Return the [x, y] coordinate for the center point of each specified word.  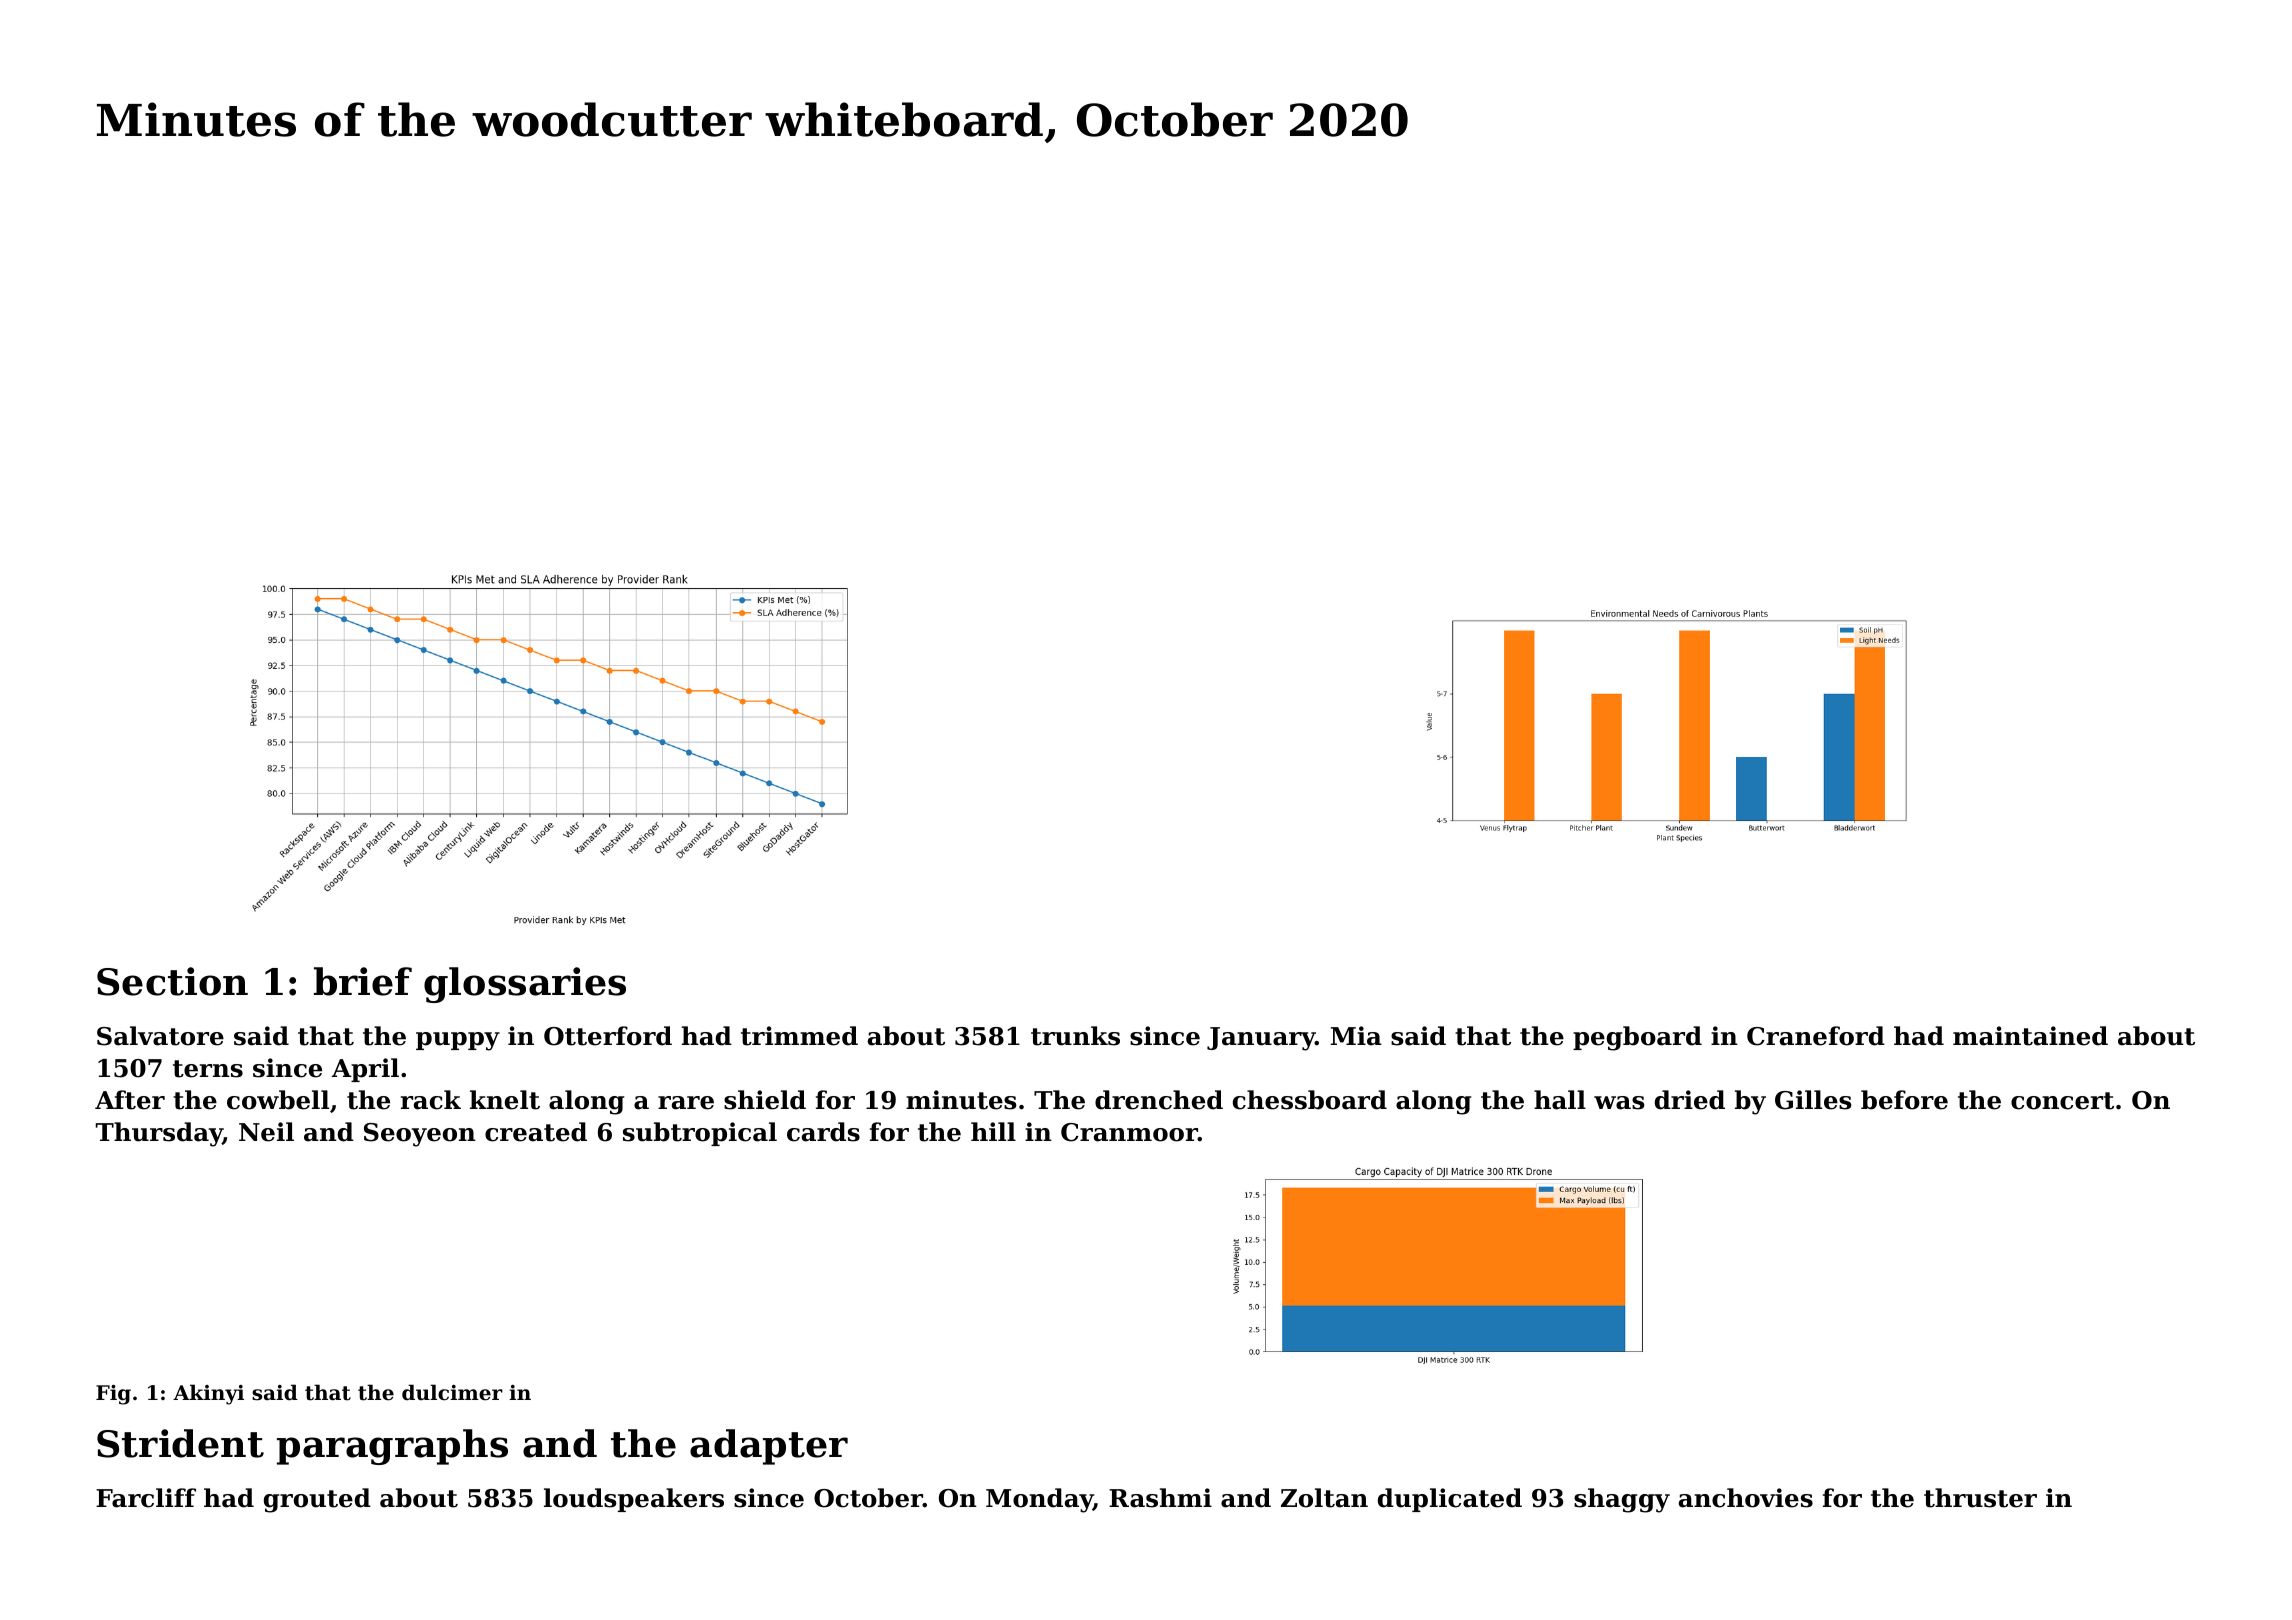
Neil [266, 1132]
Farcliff [146, 1498]
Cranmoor [1129, 1132]
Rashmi [1160, 1498]
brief [363, 981]
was [1619, 1103]
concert [2062, 1101]
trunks [1075, 1036]
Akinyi [208, 1394]
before [1904, 1100]
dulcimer [452, 1392]
